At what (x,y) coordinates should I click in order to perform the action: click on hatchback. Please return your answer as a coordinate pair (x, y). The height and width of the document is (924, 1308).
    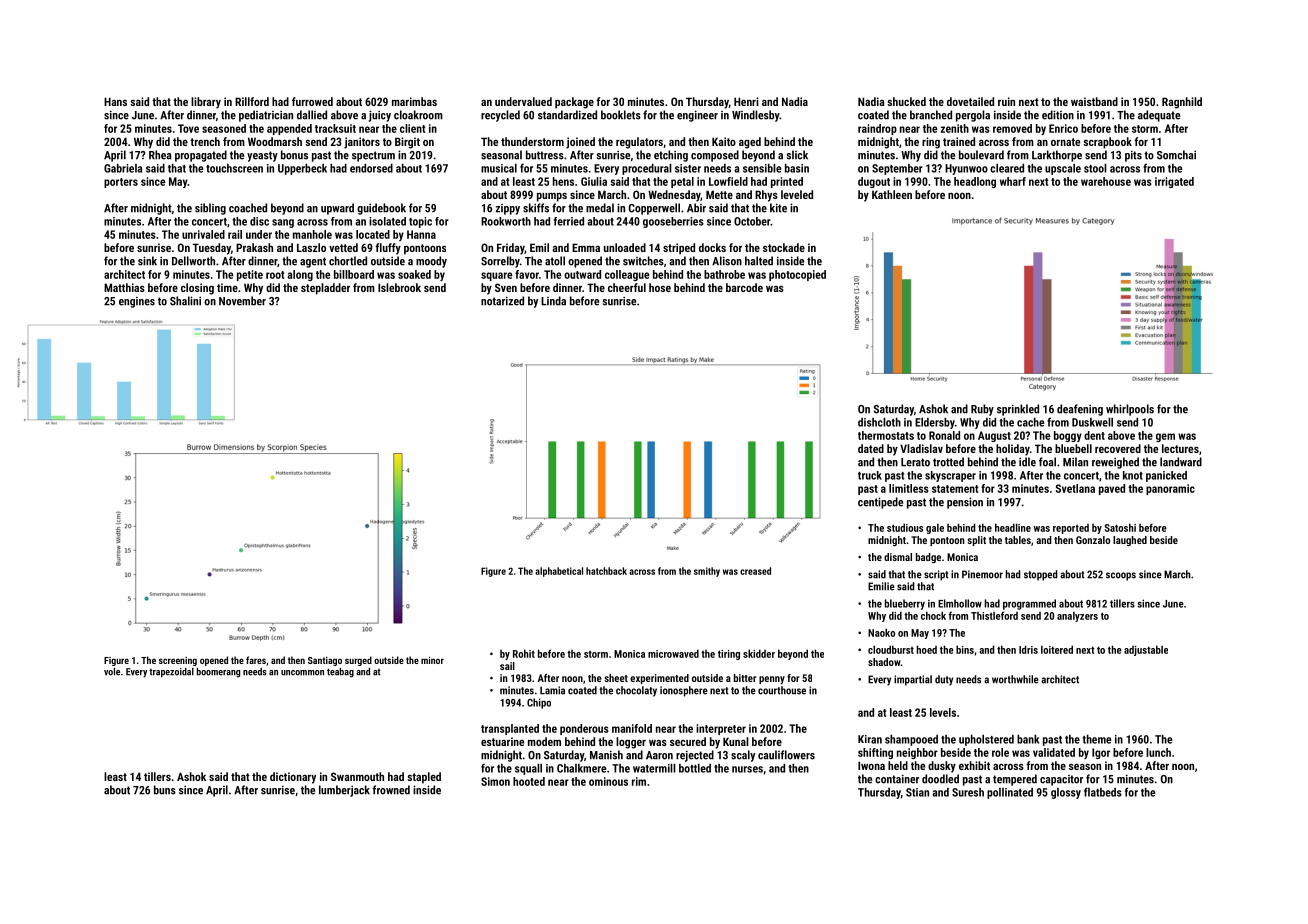
    Looking at the image, I should click on (606, 571).
